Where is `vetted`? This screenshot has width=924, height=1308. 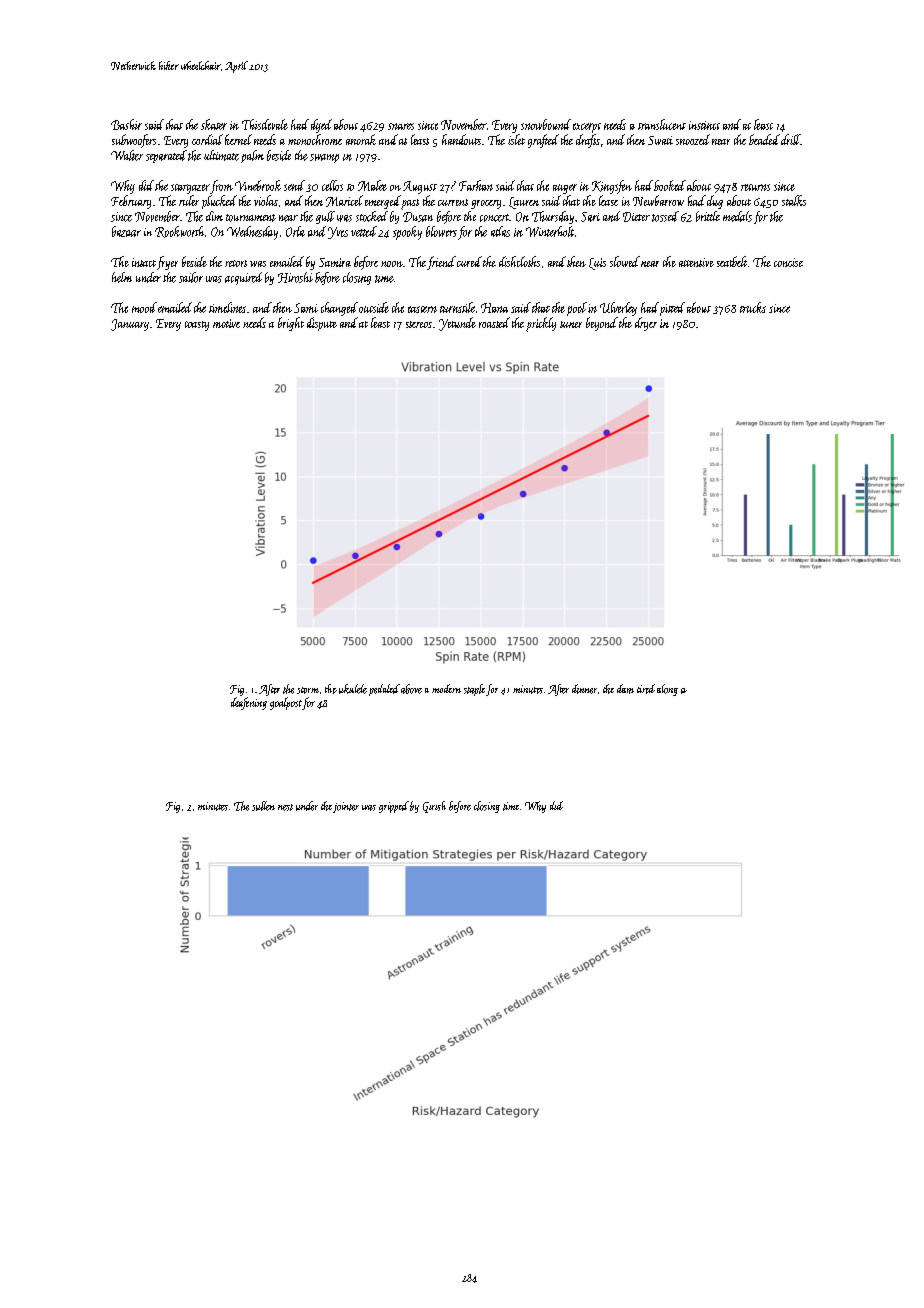 vetted is located at coordinates (364, 231).
